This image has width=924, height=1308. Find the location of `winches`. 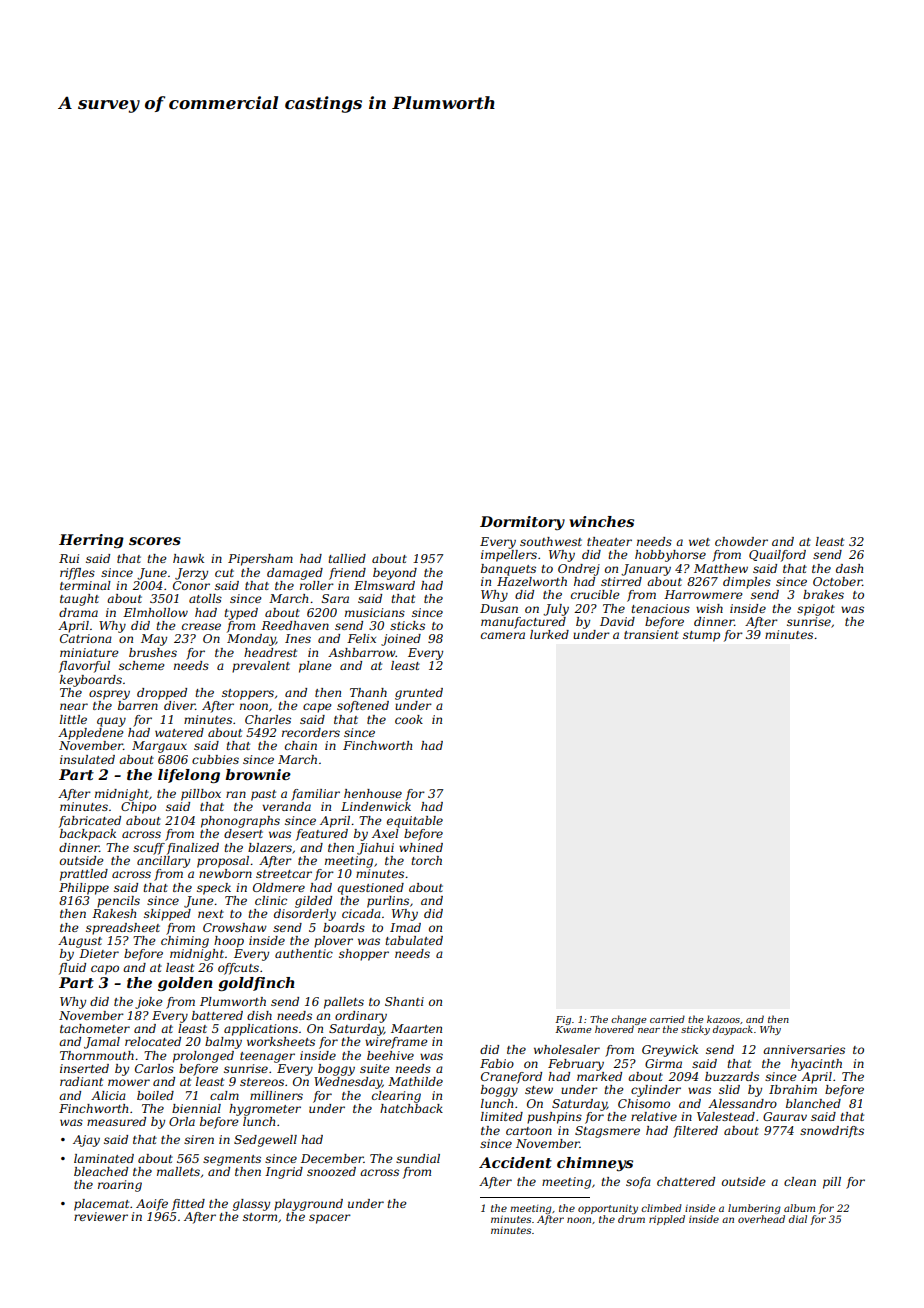

winches is located at coordinates (601, 521).
